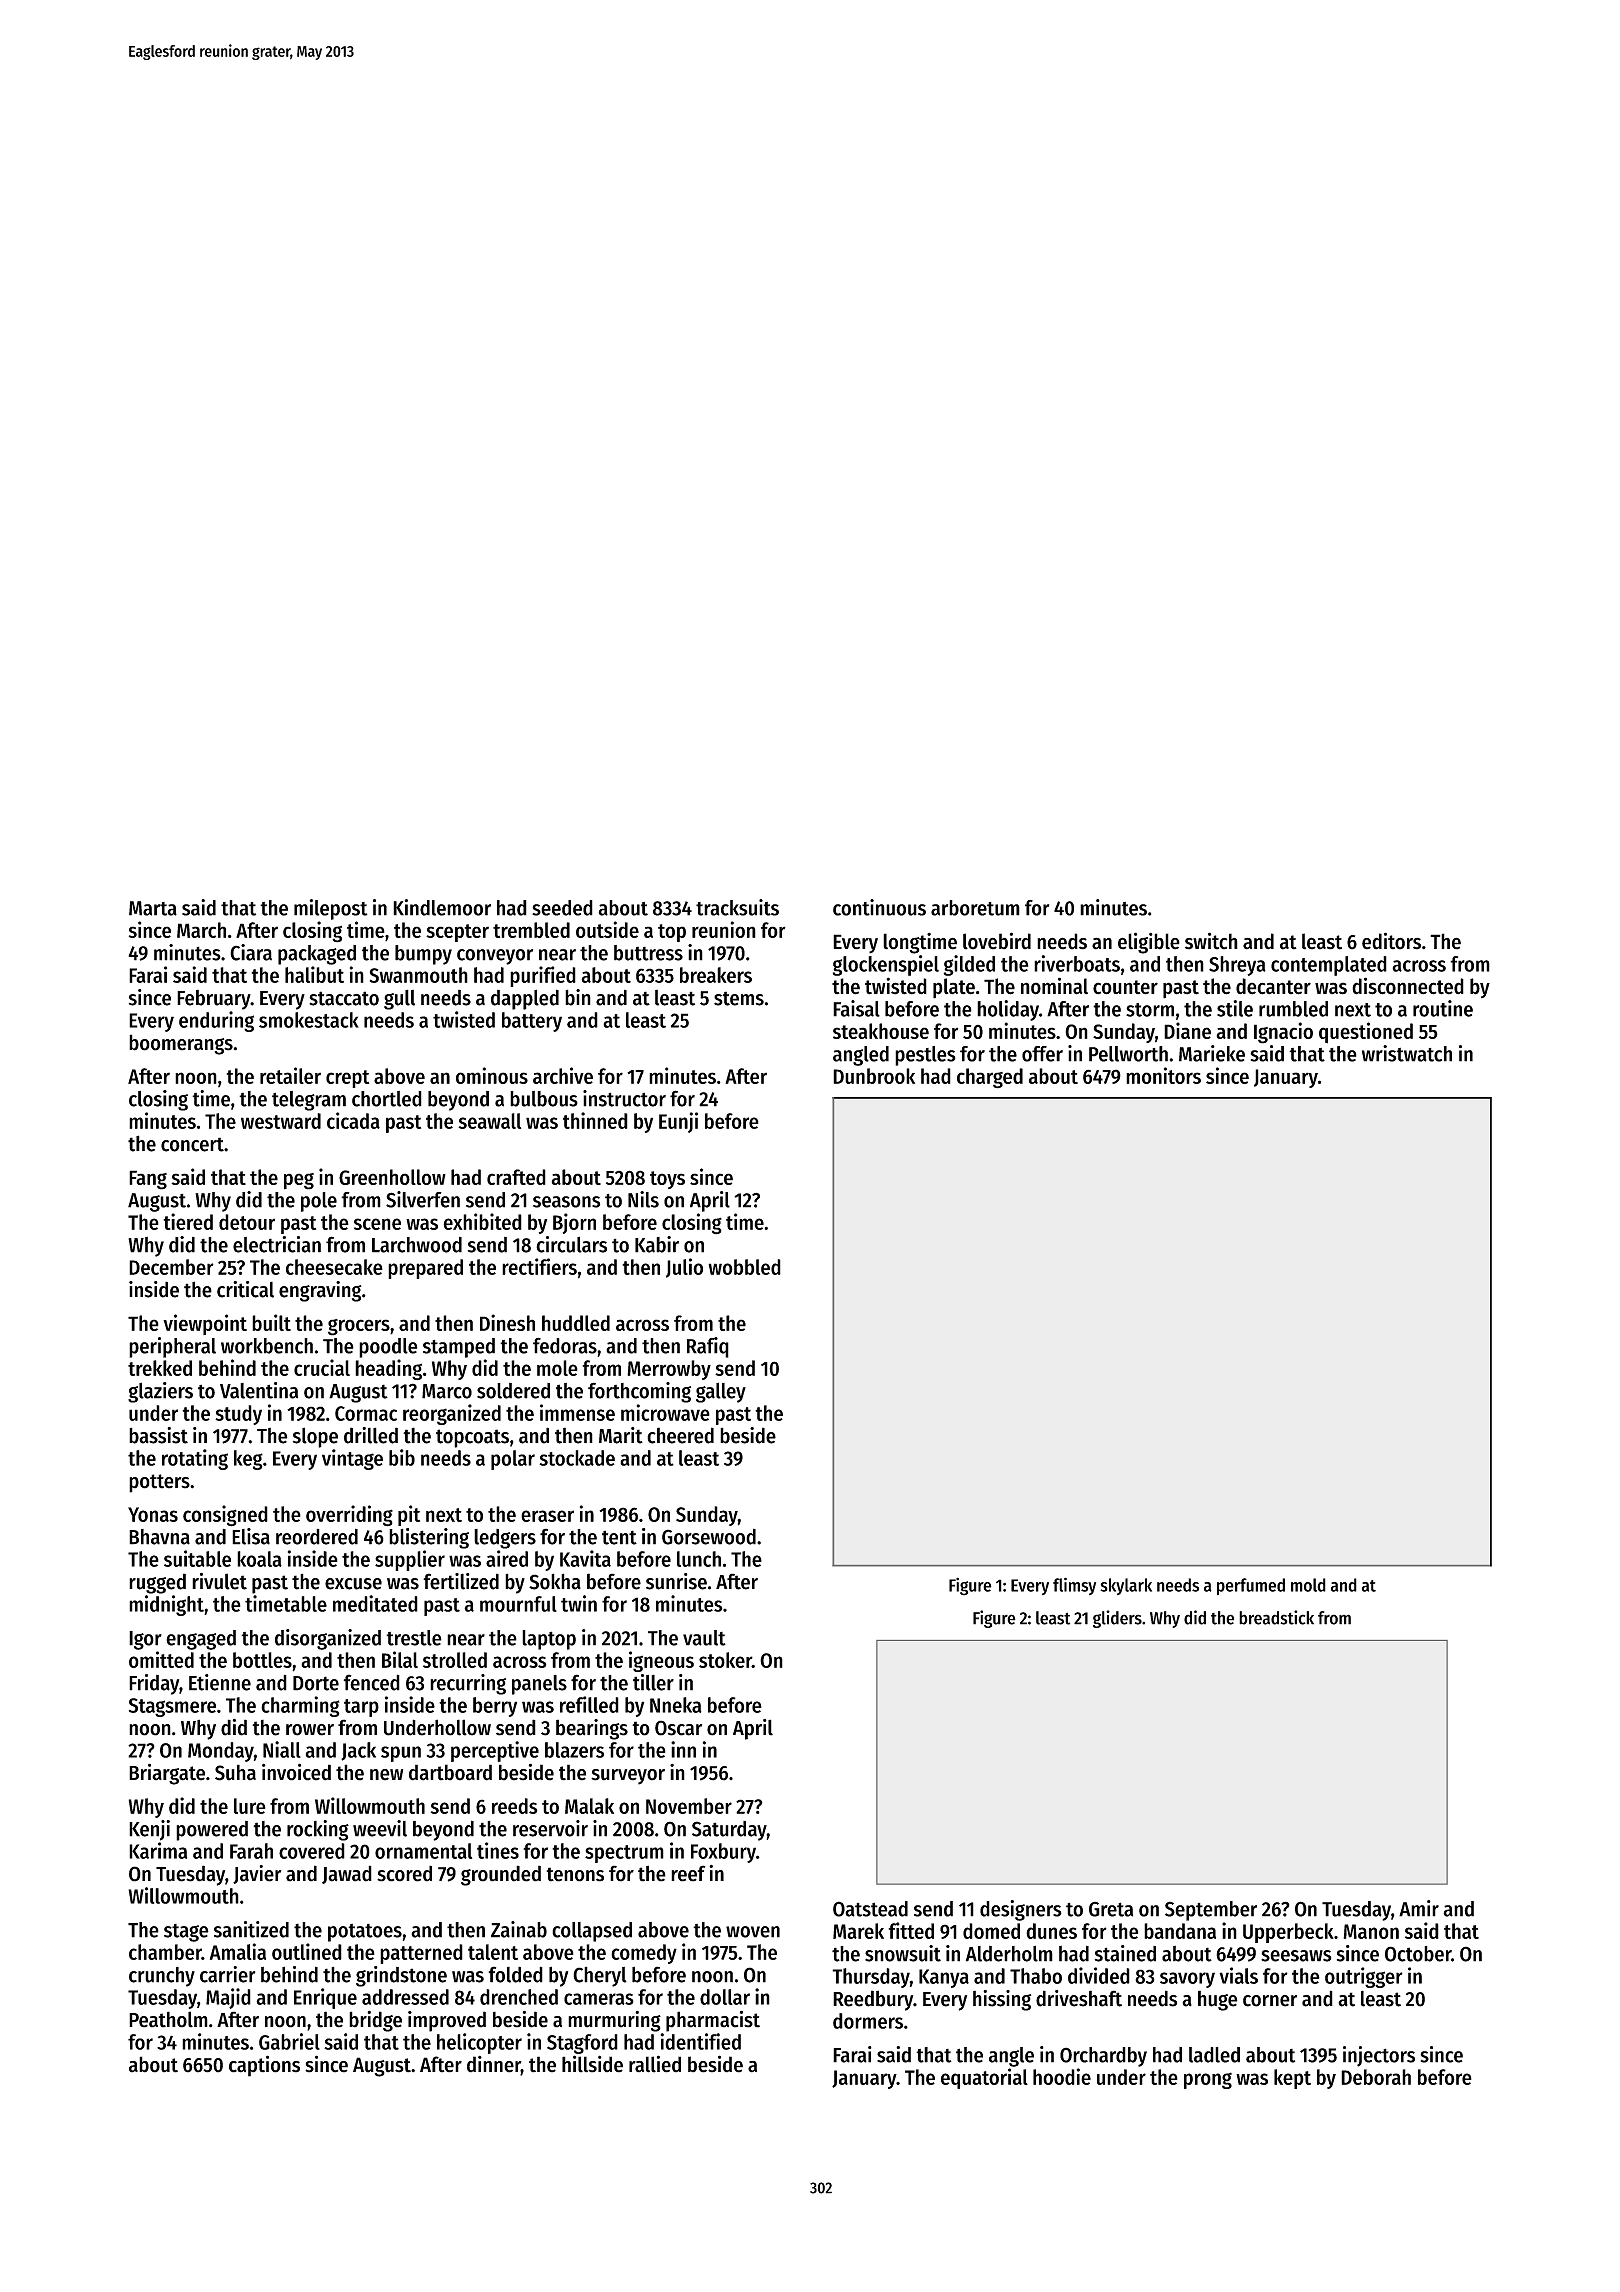 The image size is (1620, 2292). What do you see at coordinates (168, 2019) in the screenshot?
I see `Peatholm` at bounding box center [168, 2019].
